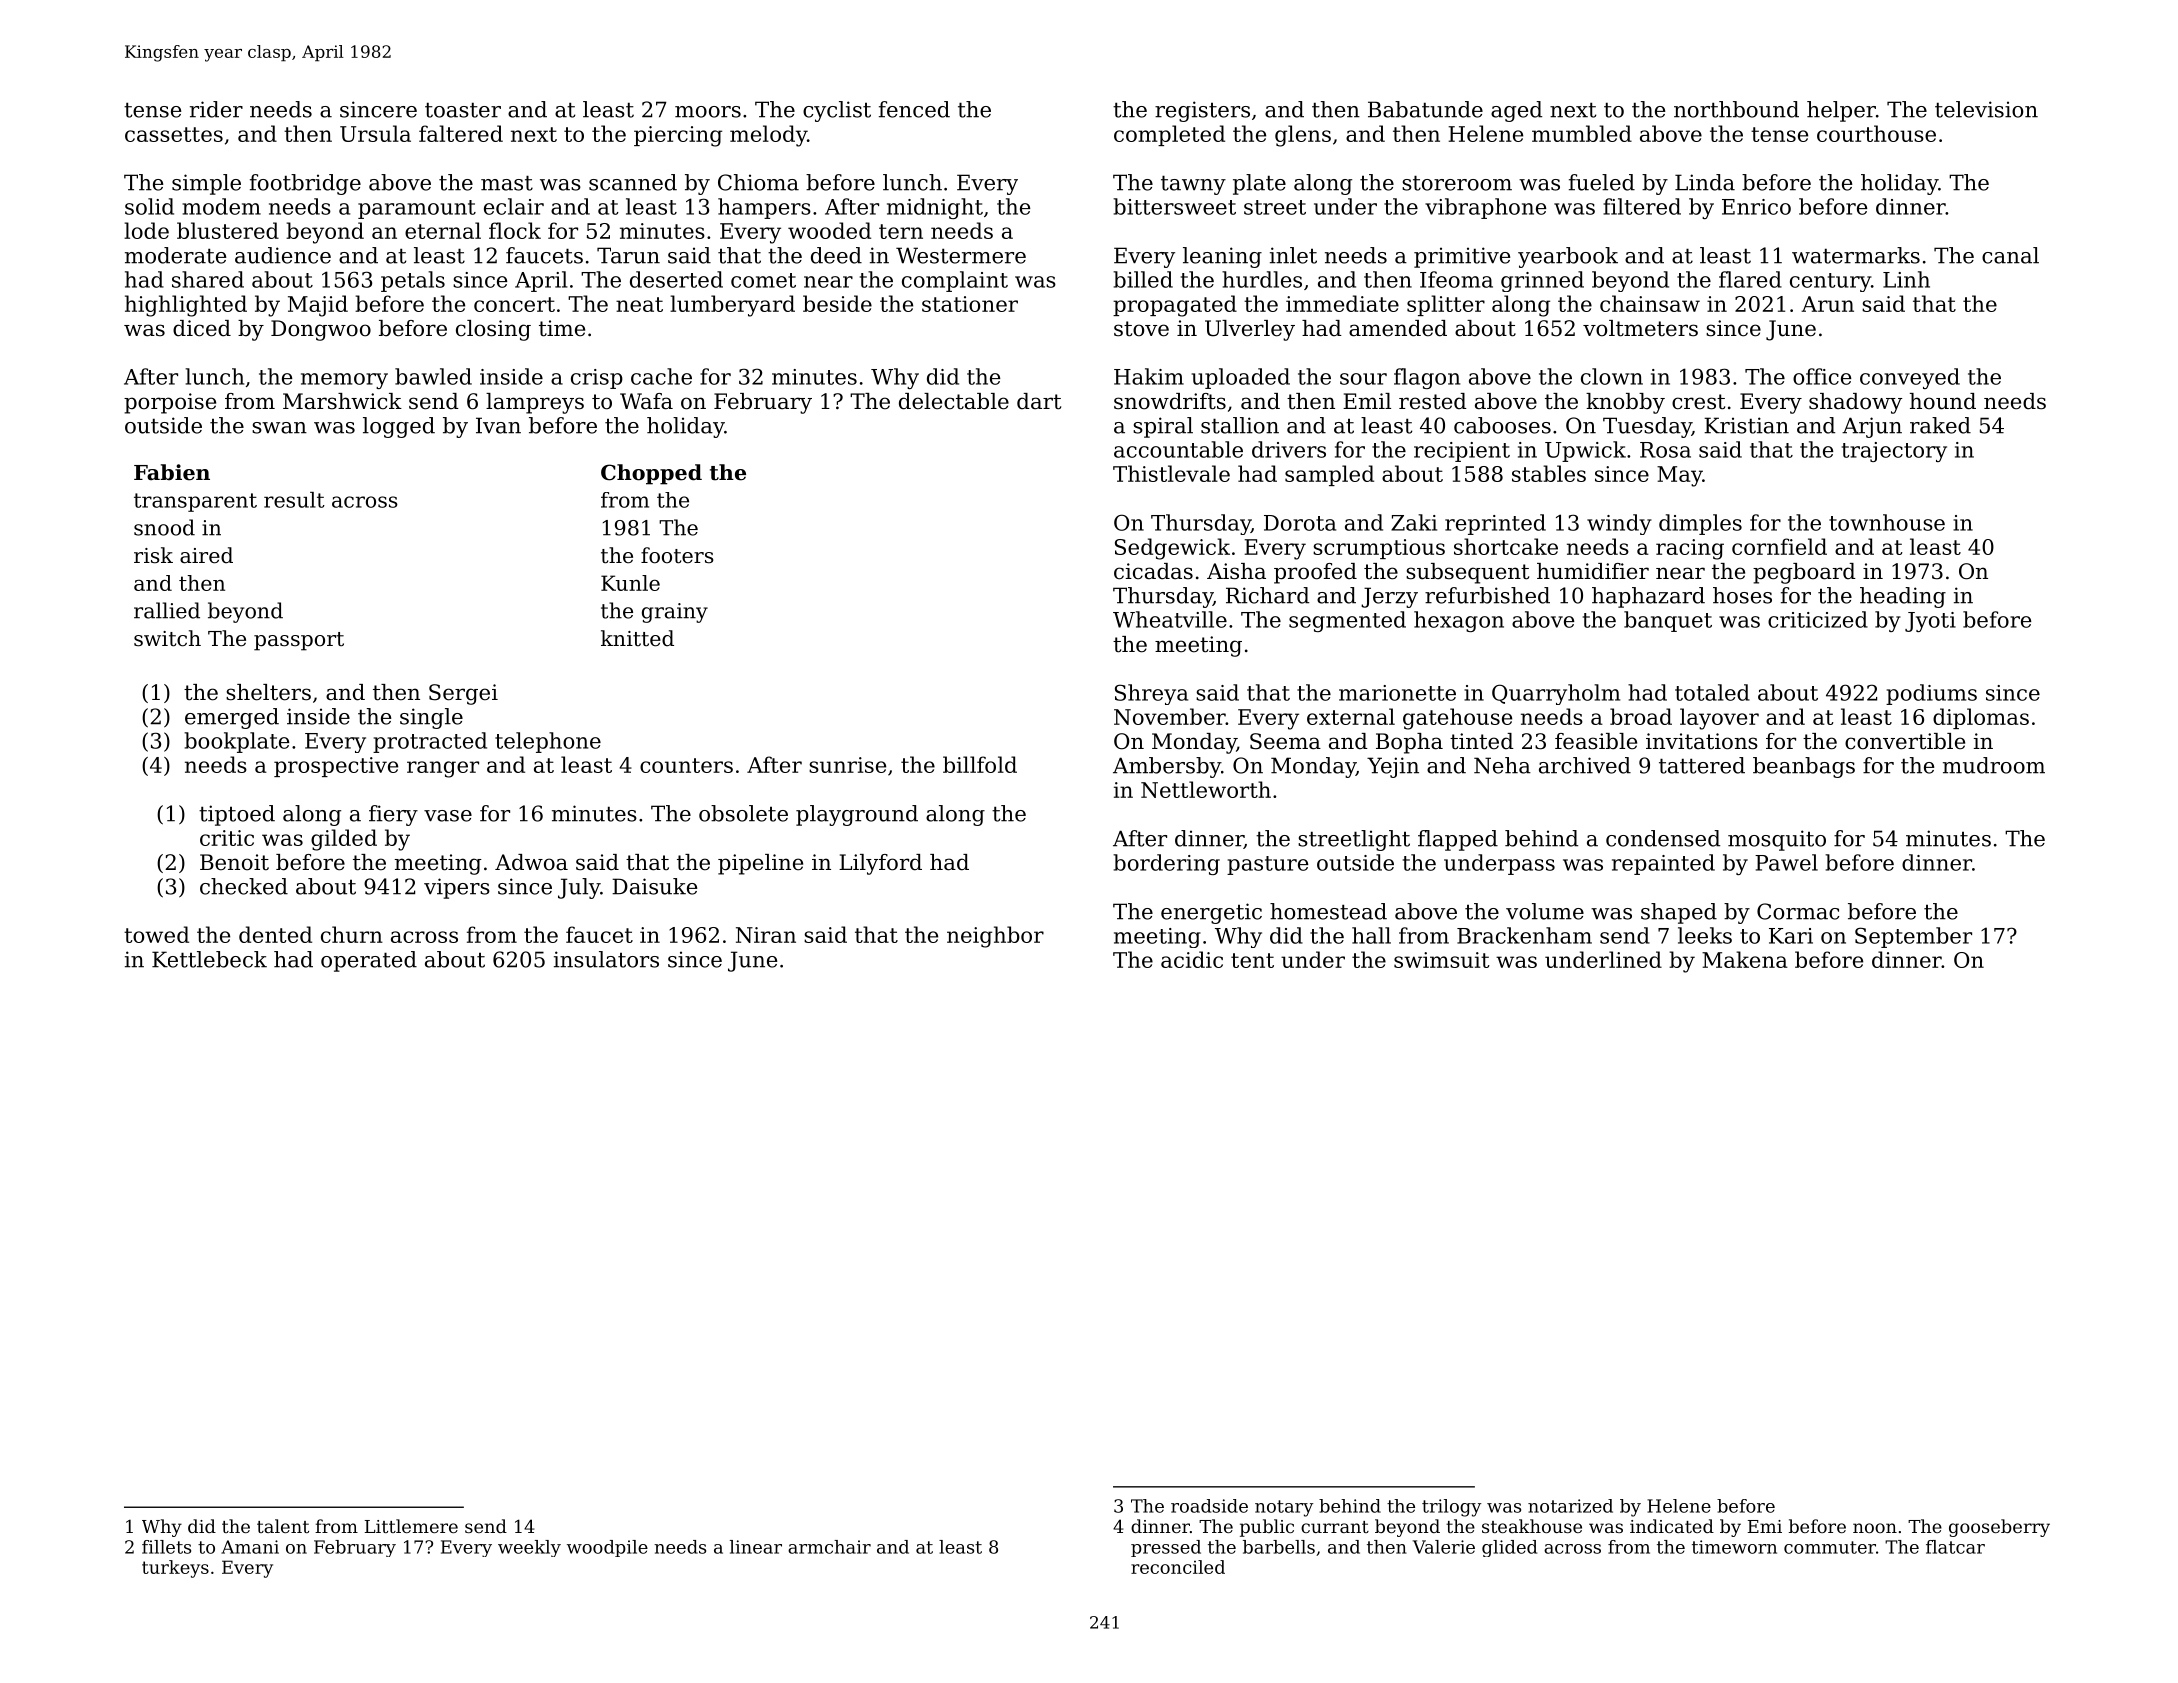 This page has height=1683, width=2178. What do you see at coordinates (829, 1547) in the page?
I see `armchair` at bounding box center [829, 1547].
